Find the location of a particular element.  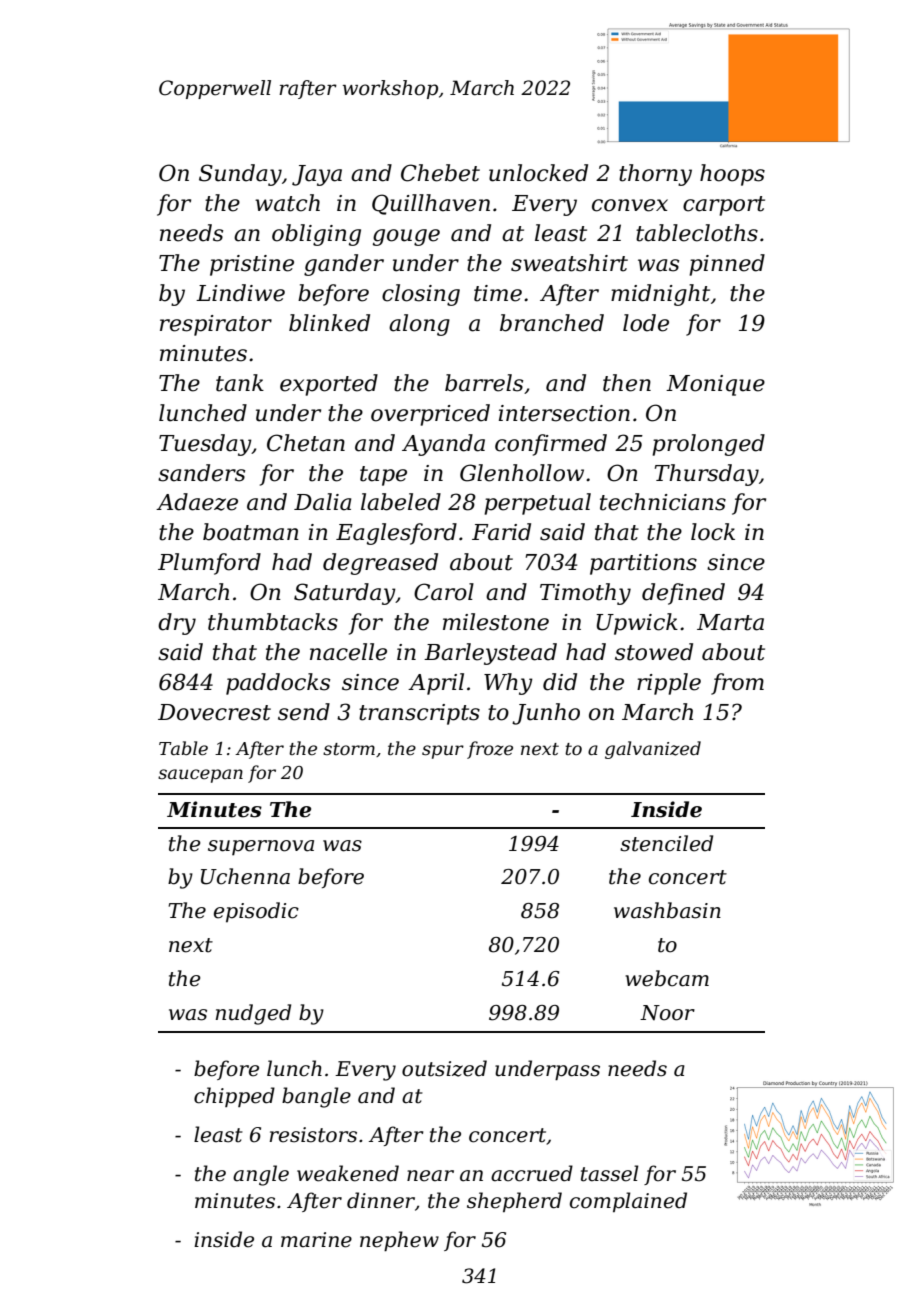

pinned is located at coordinates (727, 265).
